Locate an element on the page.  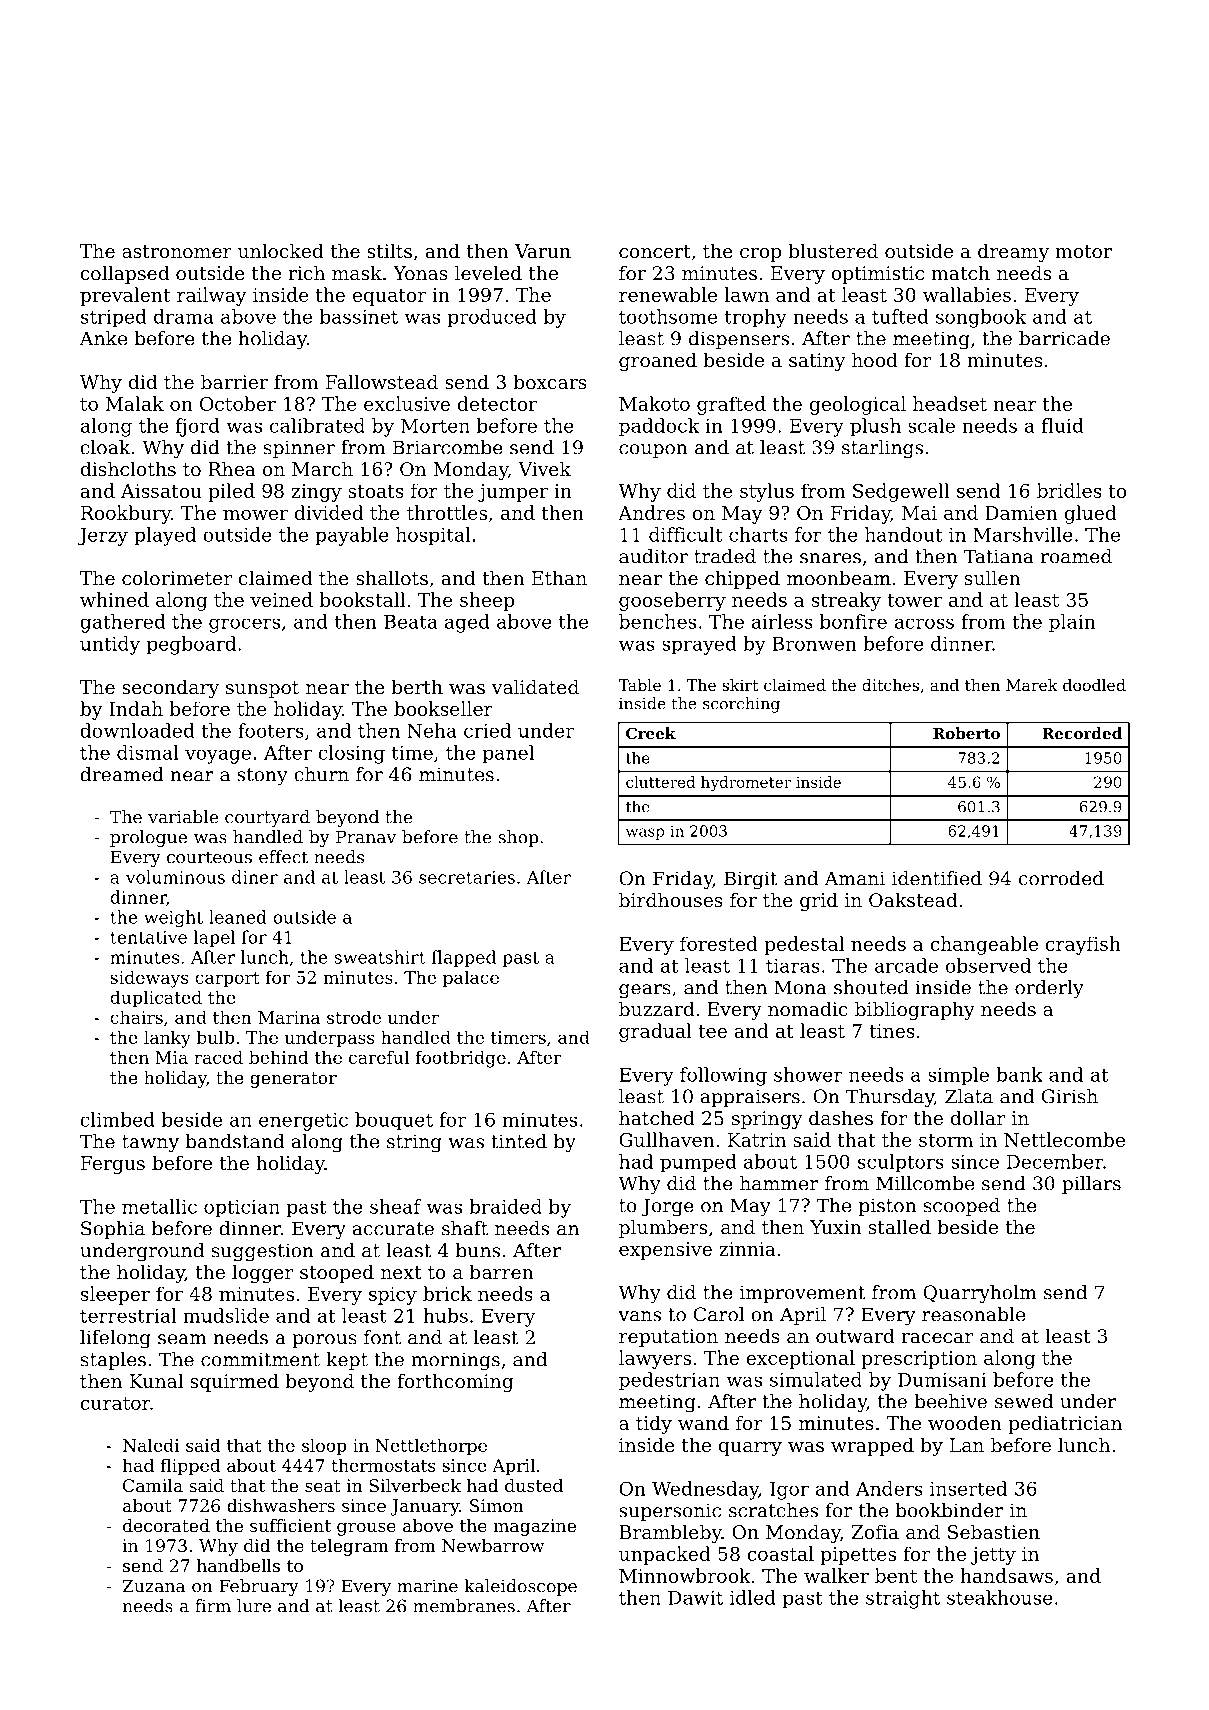
logger is located at coordinates (262, 1273).
